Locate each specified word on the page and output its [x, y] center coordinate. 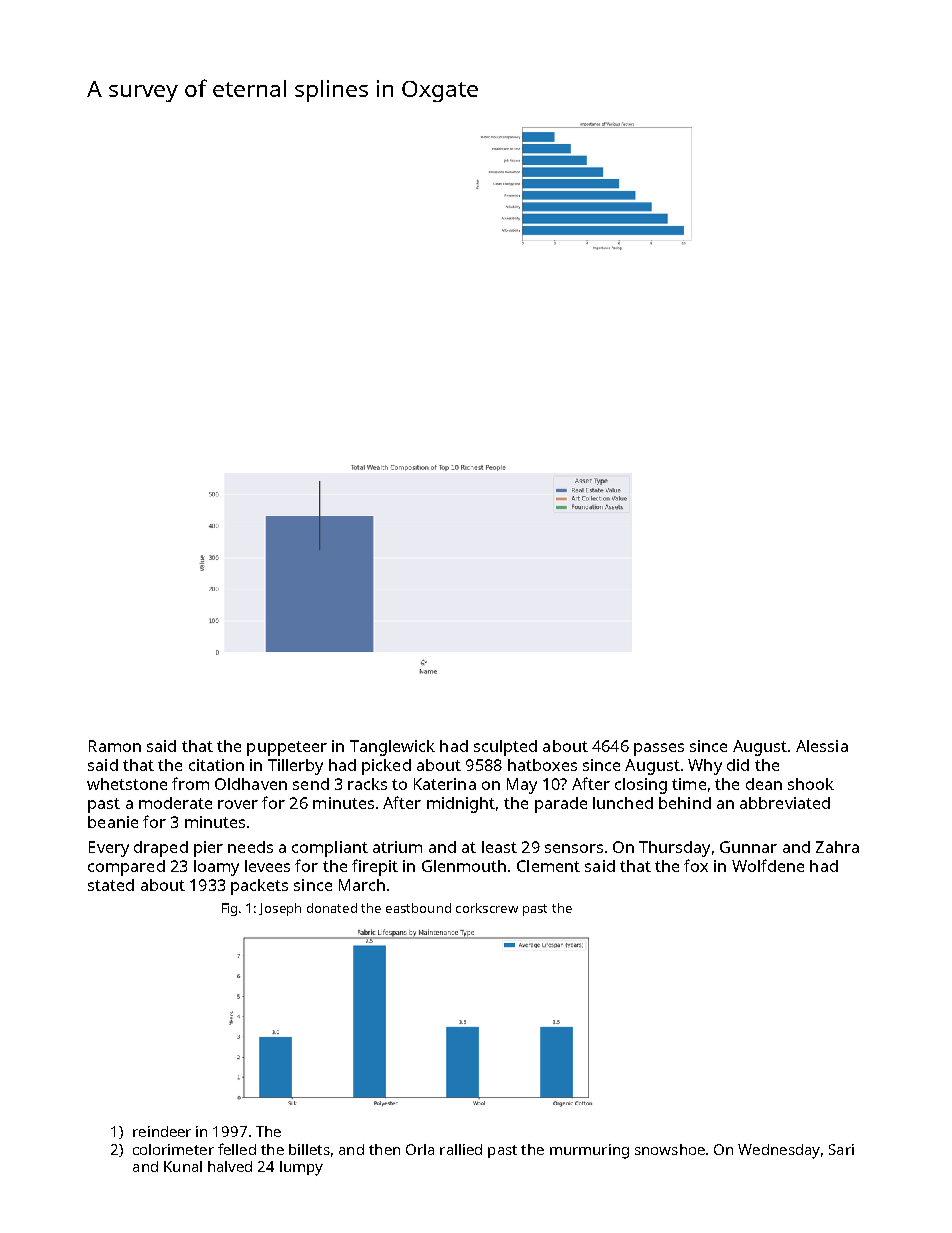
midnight [461, 805]
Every [109, 849]
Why [705, 767]
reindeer [162, 1131]
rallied [461, 1149]
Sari [841, 1149]
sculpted [505, 748]
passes [659, 749]
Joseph [280, 909]
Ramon [115, 746]
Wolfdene [768, 865]
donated [332, 908]
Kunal [183, 1166]
